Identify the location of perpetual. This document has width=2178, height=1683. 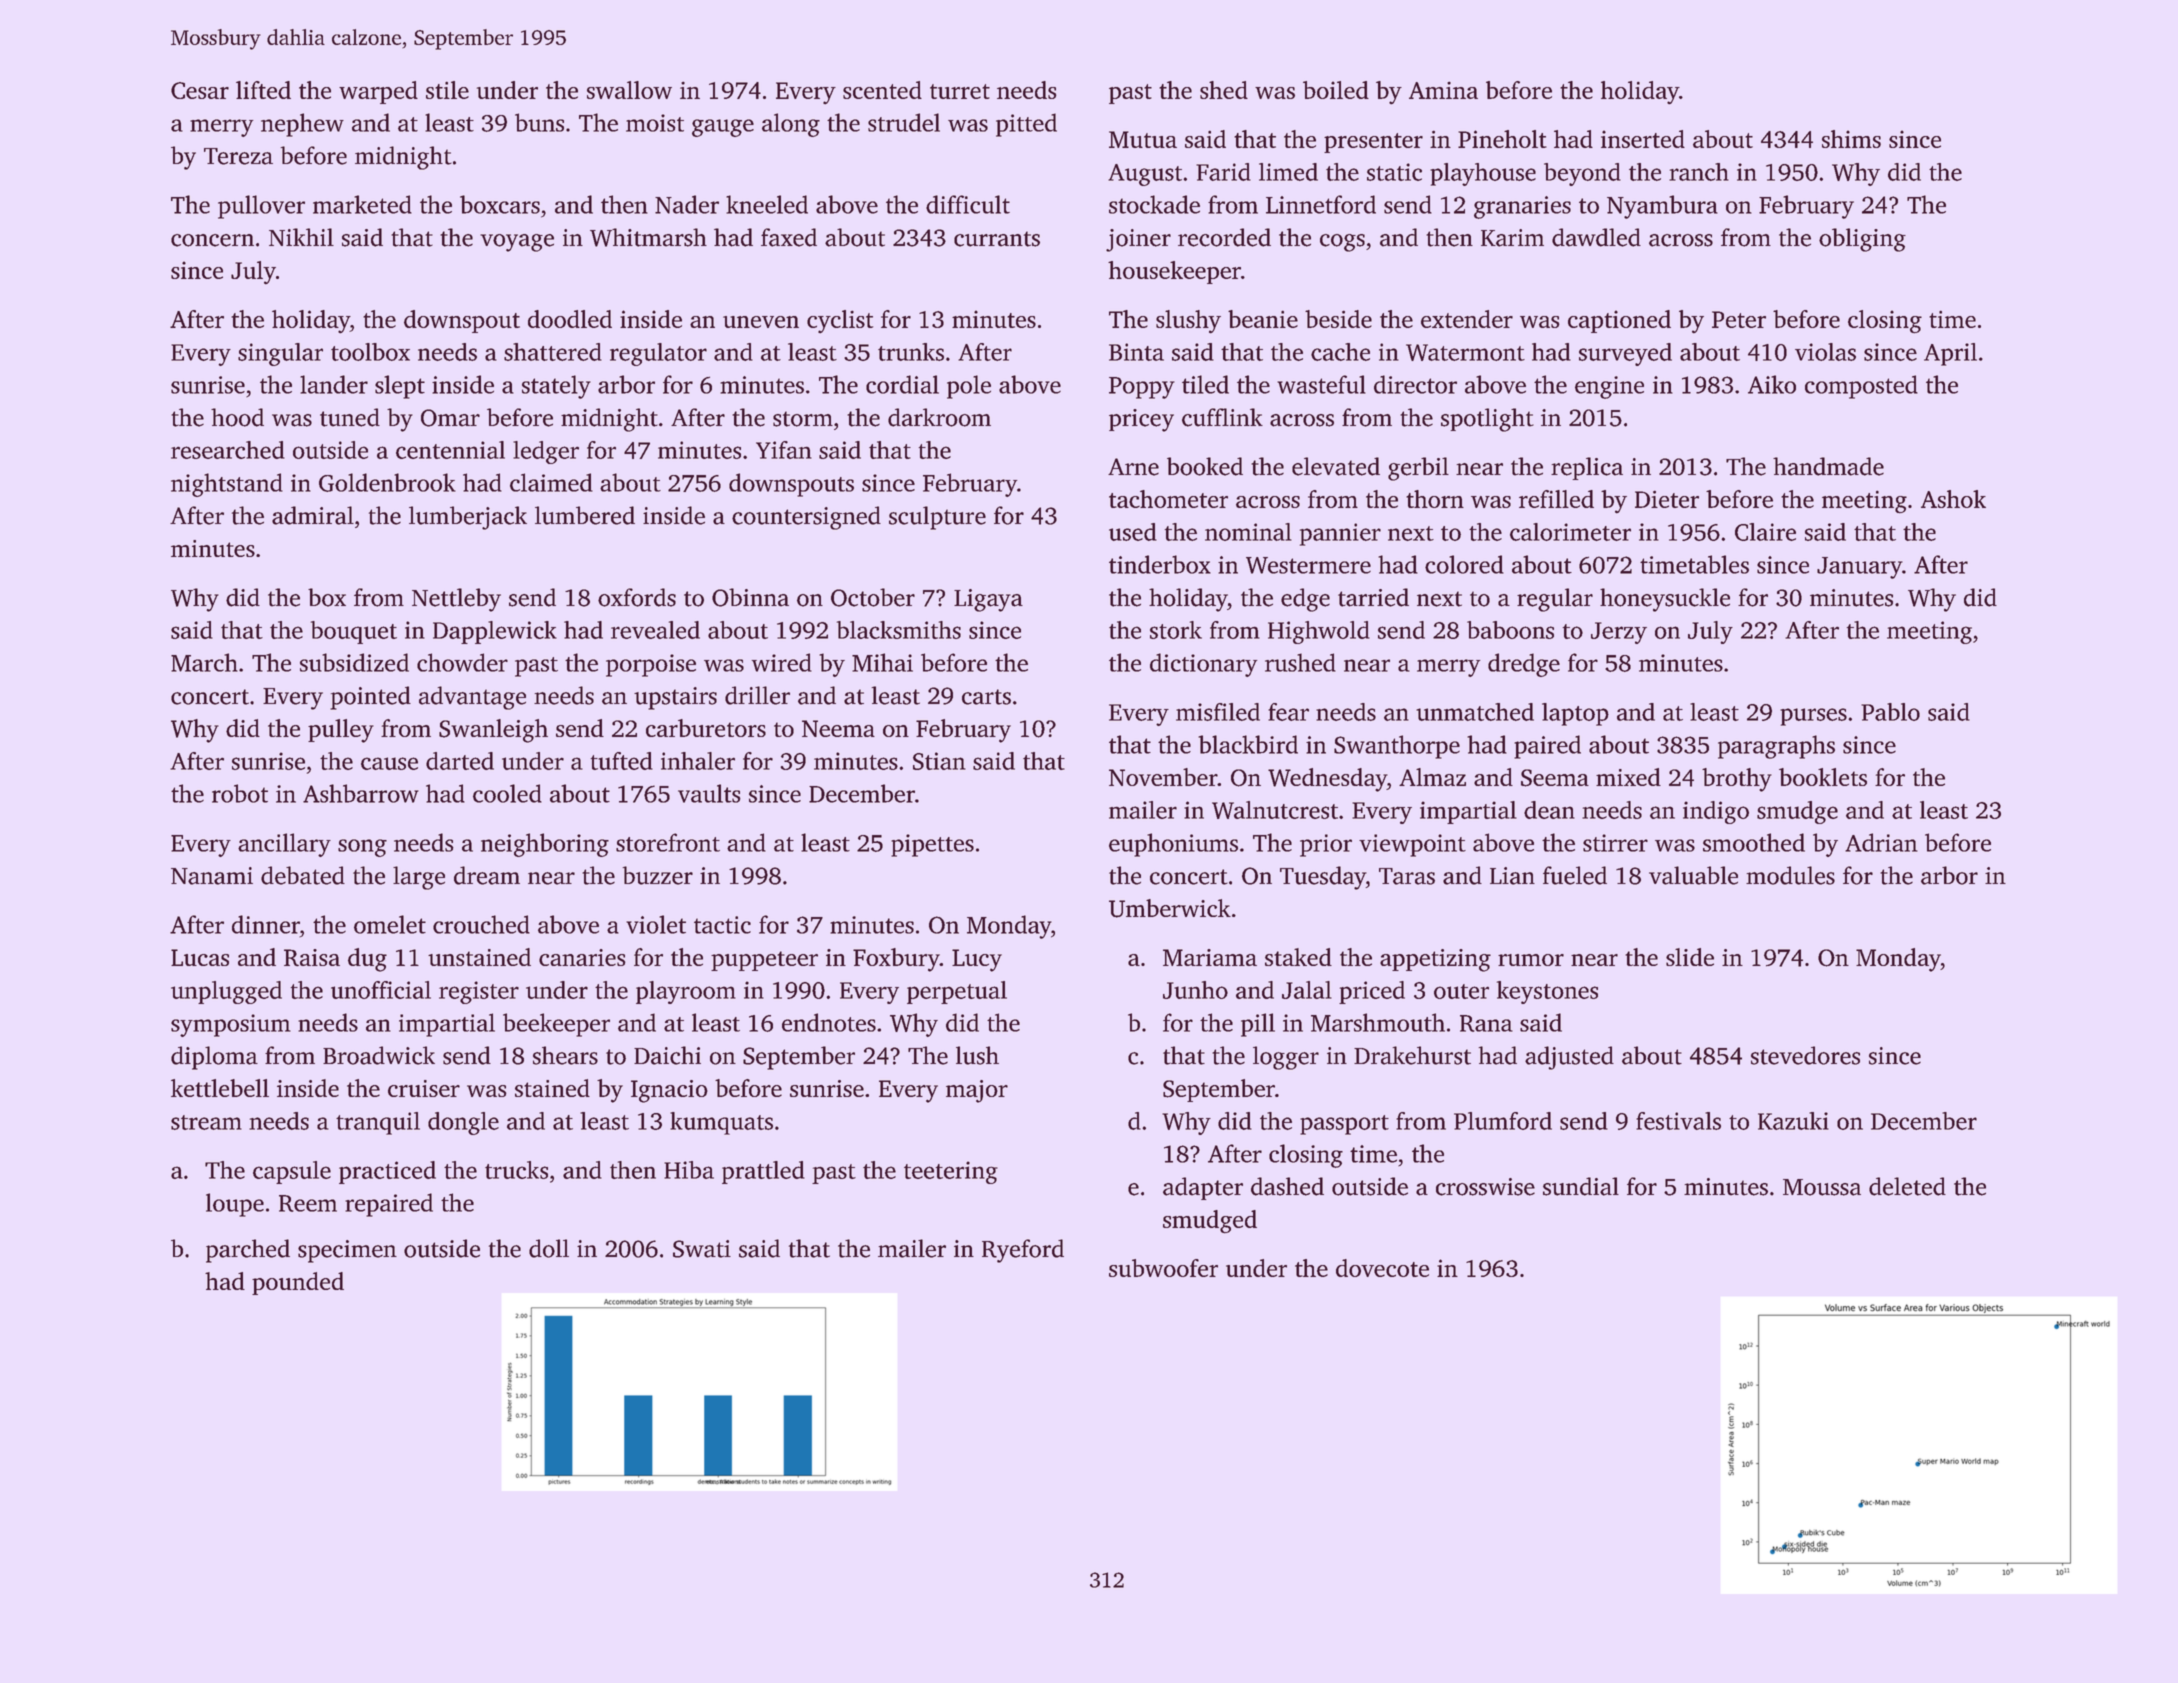
(957, 992).
